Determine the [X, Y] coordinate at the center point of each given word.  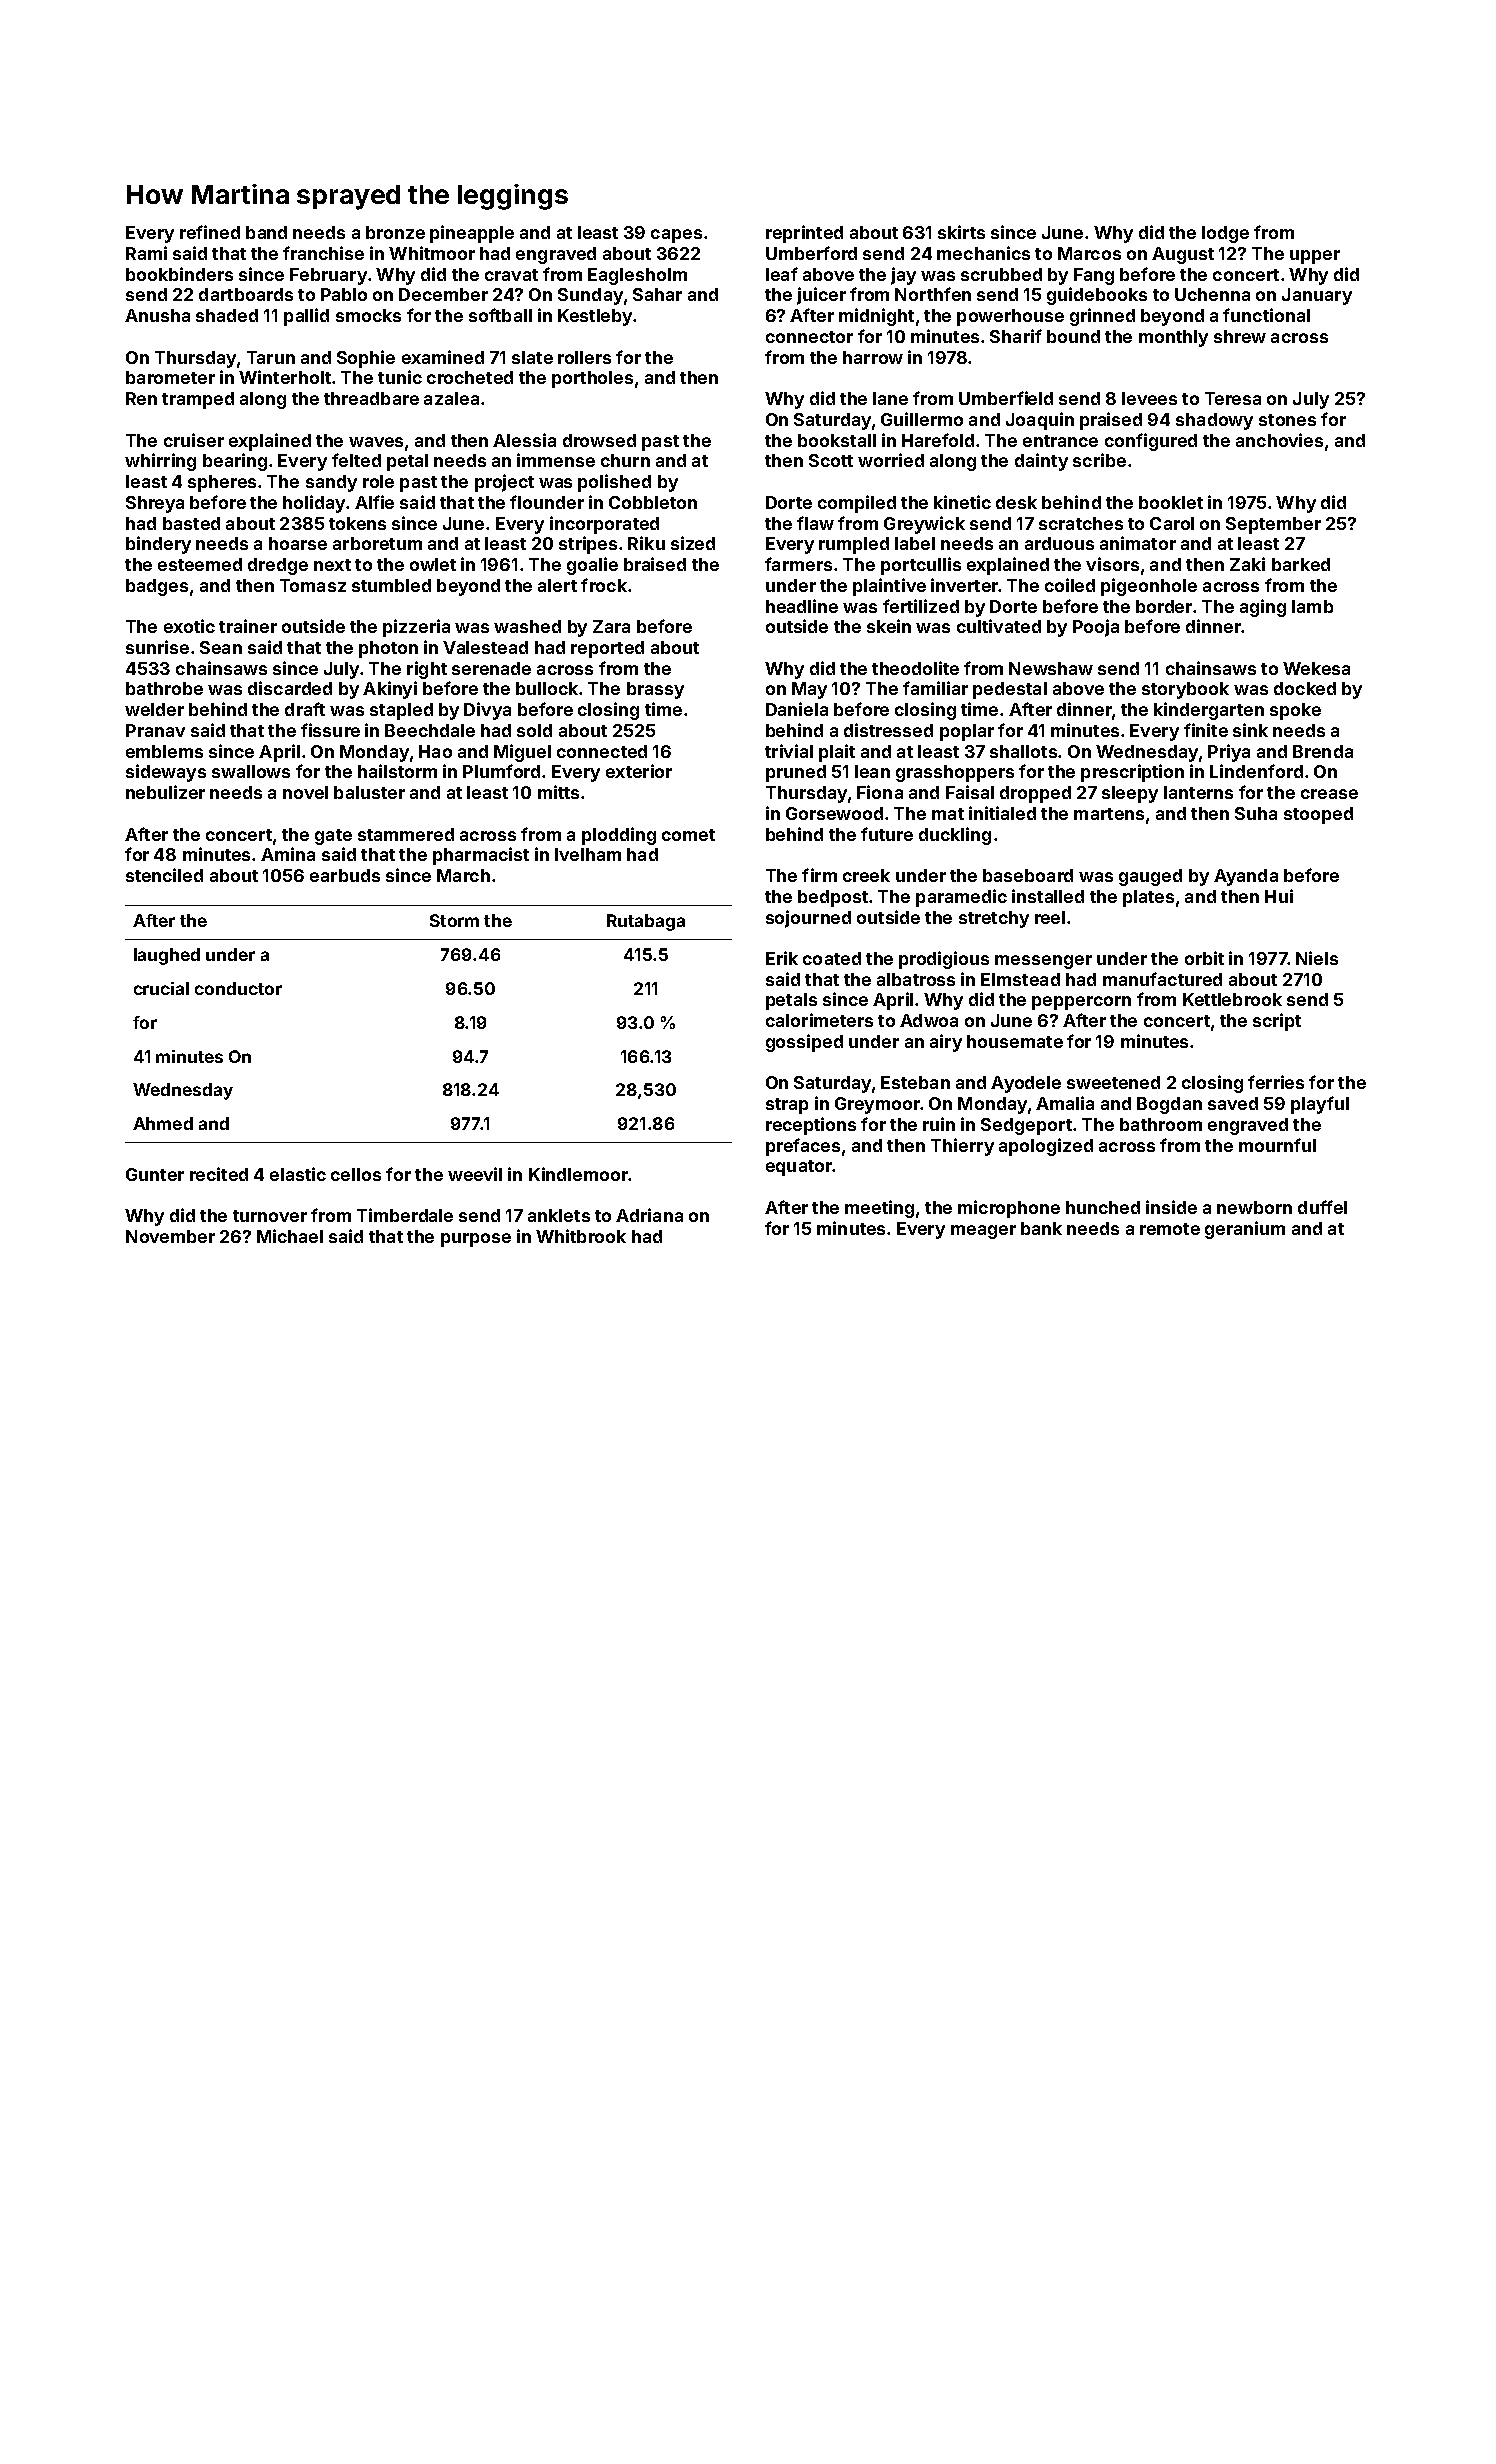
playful [1320, 1105]
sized [693, 543]
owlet [433, 564]
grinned [1102, 317]
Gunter [155, 1174]
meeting [879, 1209]
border [1164, 606]
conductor [238, 988]
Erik [782, 958]
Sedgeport [1026, 1126]
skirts [961, 232]
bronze [395, 232]
